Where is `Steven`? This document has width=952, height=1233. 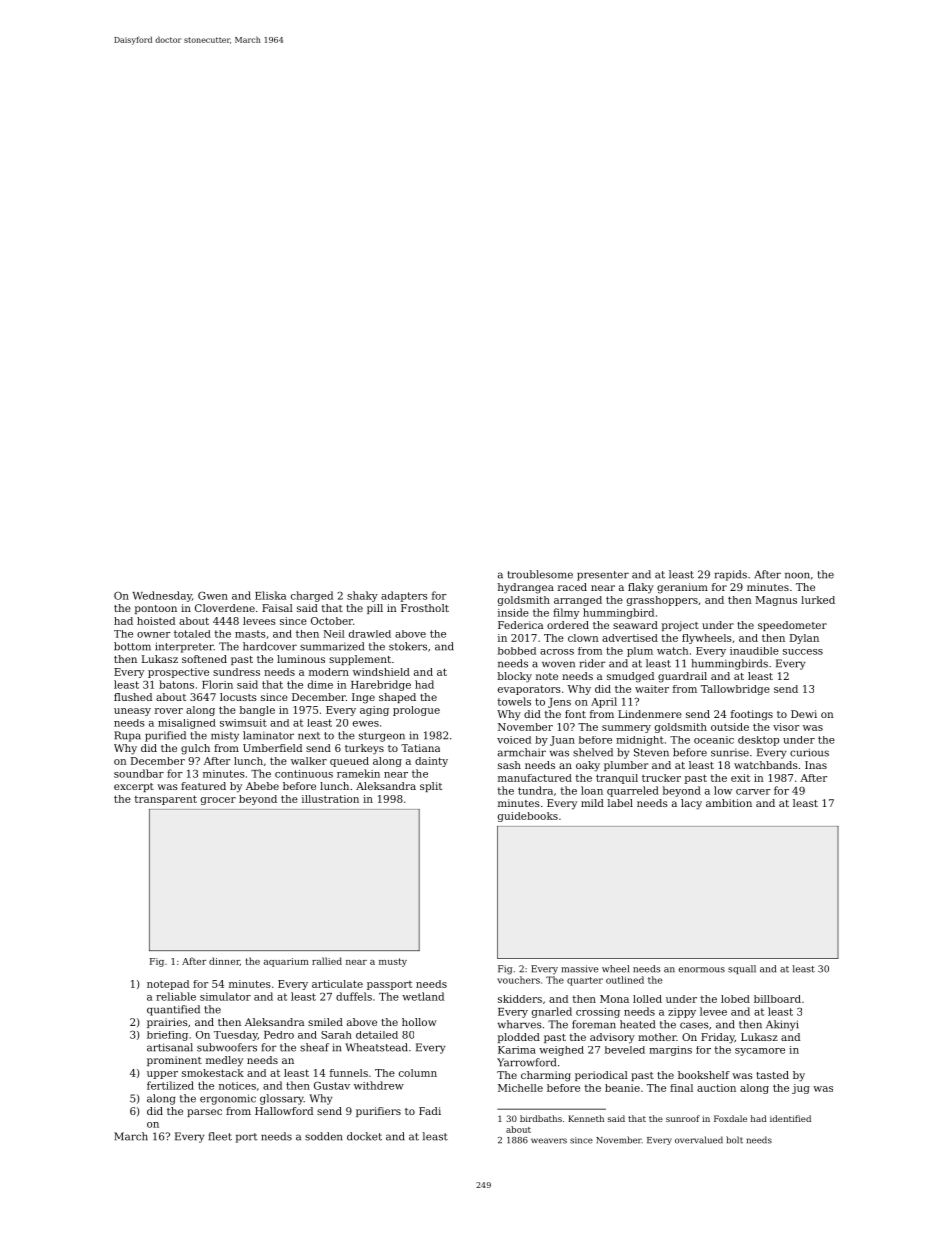 Steven is located at coordinates (651, 752).
